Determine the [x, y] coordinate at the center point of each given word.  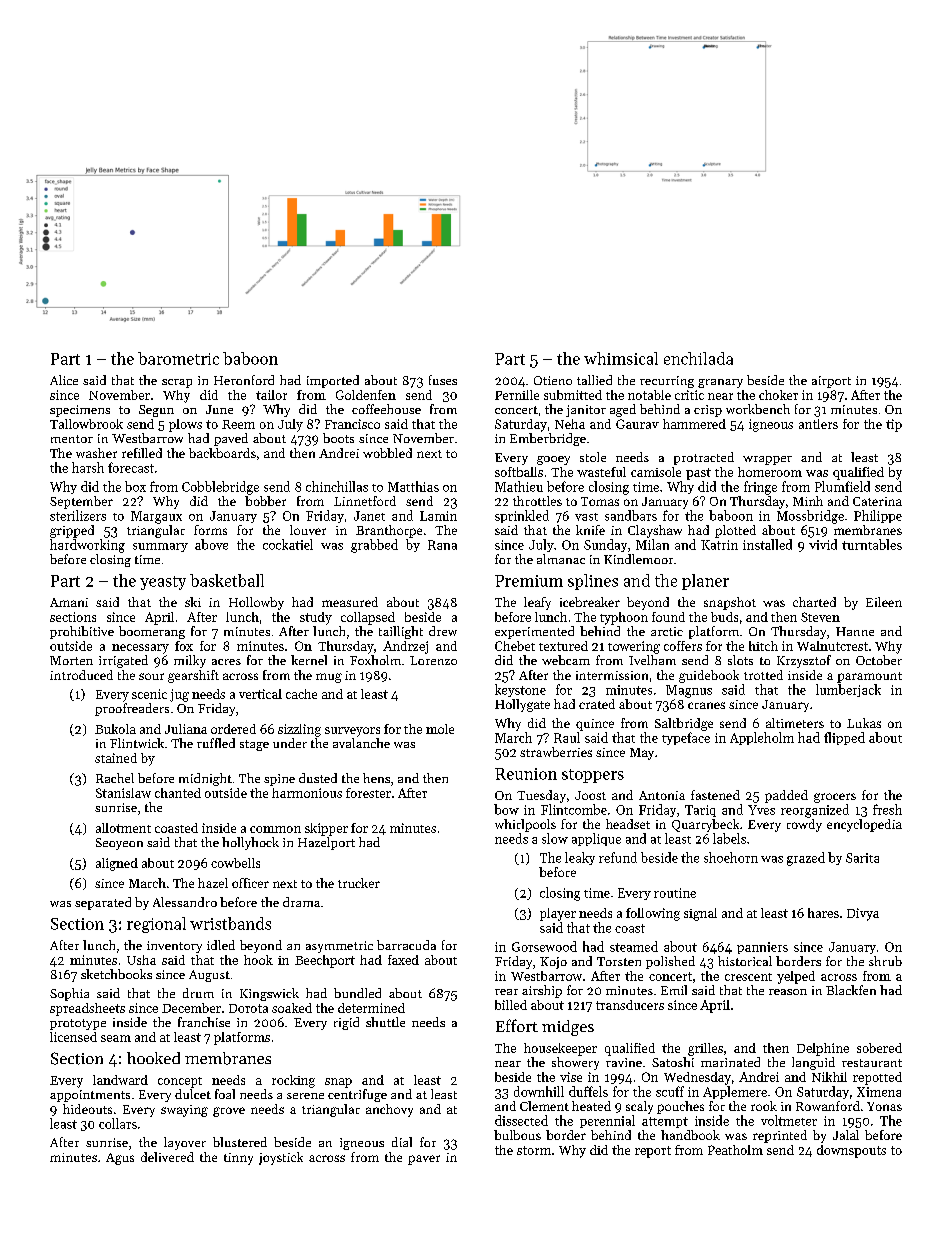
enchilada [698, 358]
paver [424, 1160]
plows [185, 425]
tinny [238, 1159]
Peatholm [735, 1150]
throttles [537, 501]
